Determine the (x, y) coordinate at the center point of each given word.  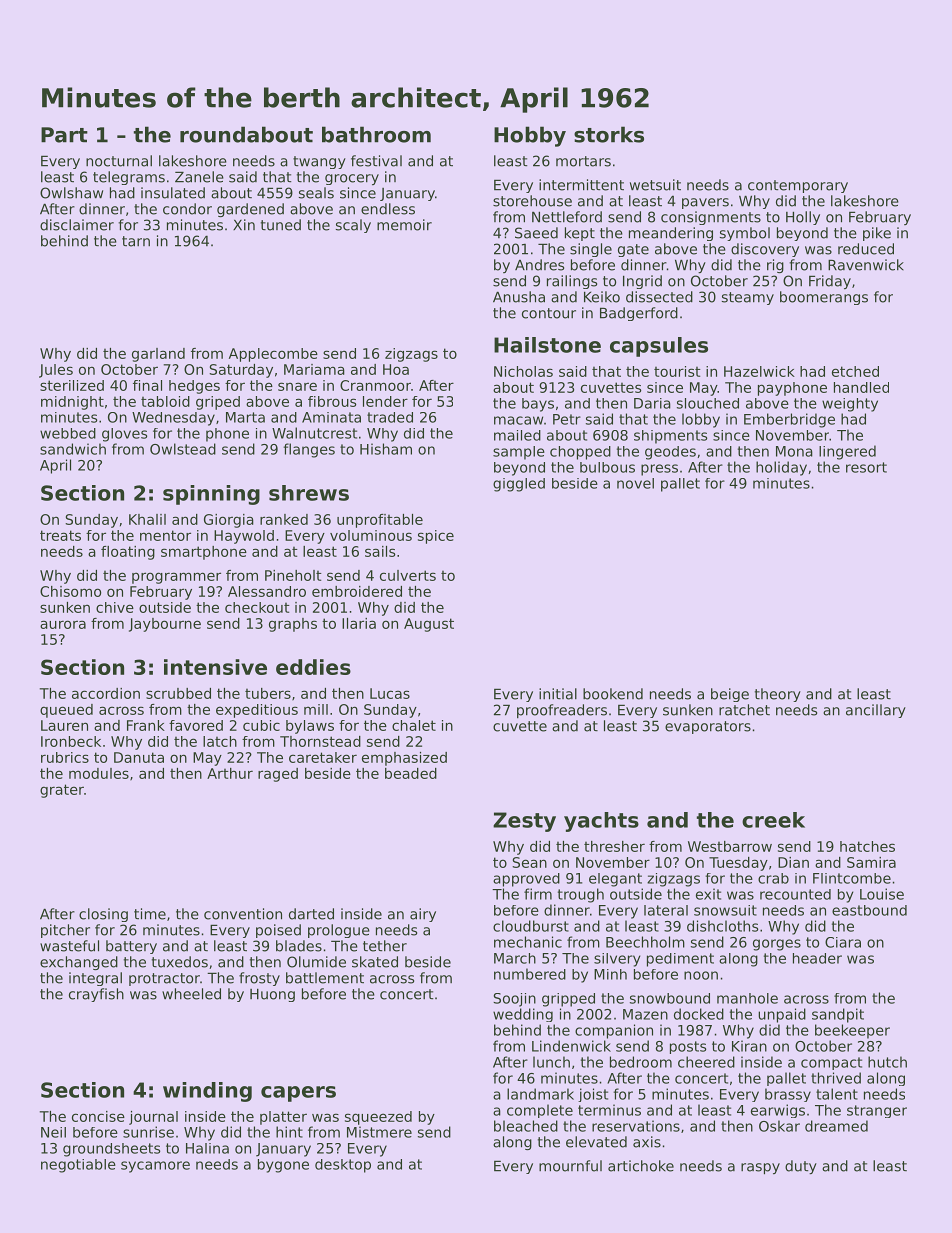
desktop (343, 1166)
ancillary (876, 711)
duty (801, 1167)
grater (62, 791)
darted (311, 914)
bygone (283, 1166)
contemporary (798, 186)
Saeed (536, 233)
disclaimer (77, 225)
